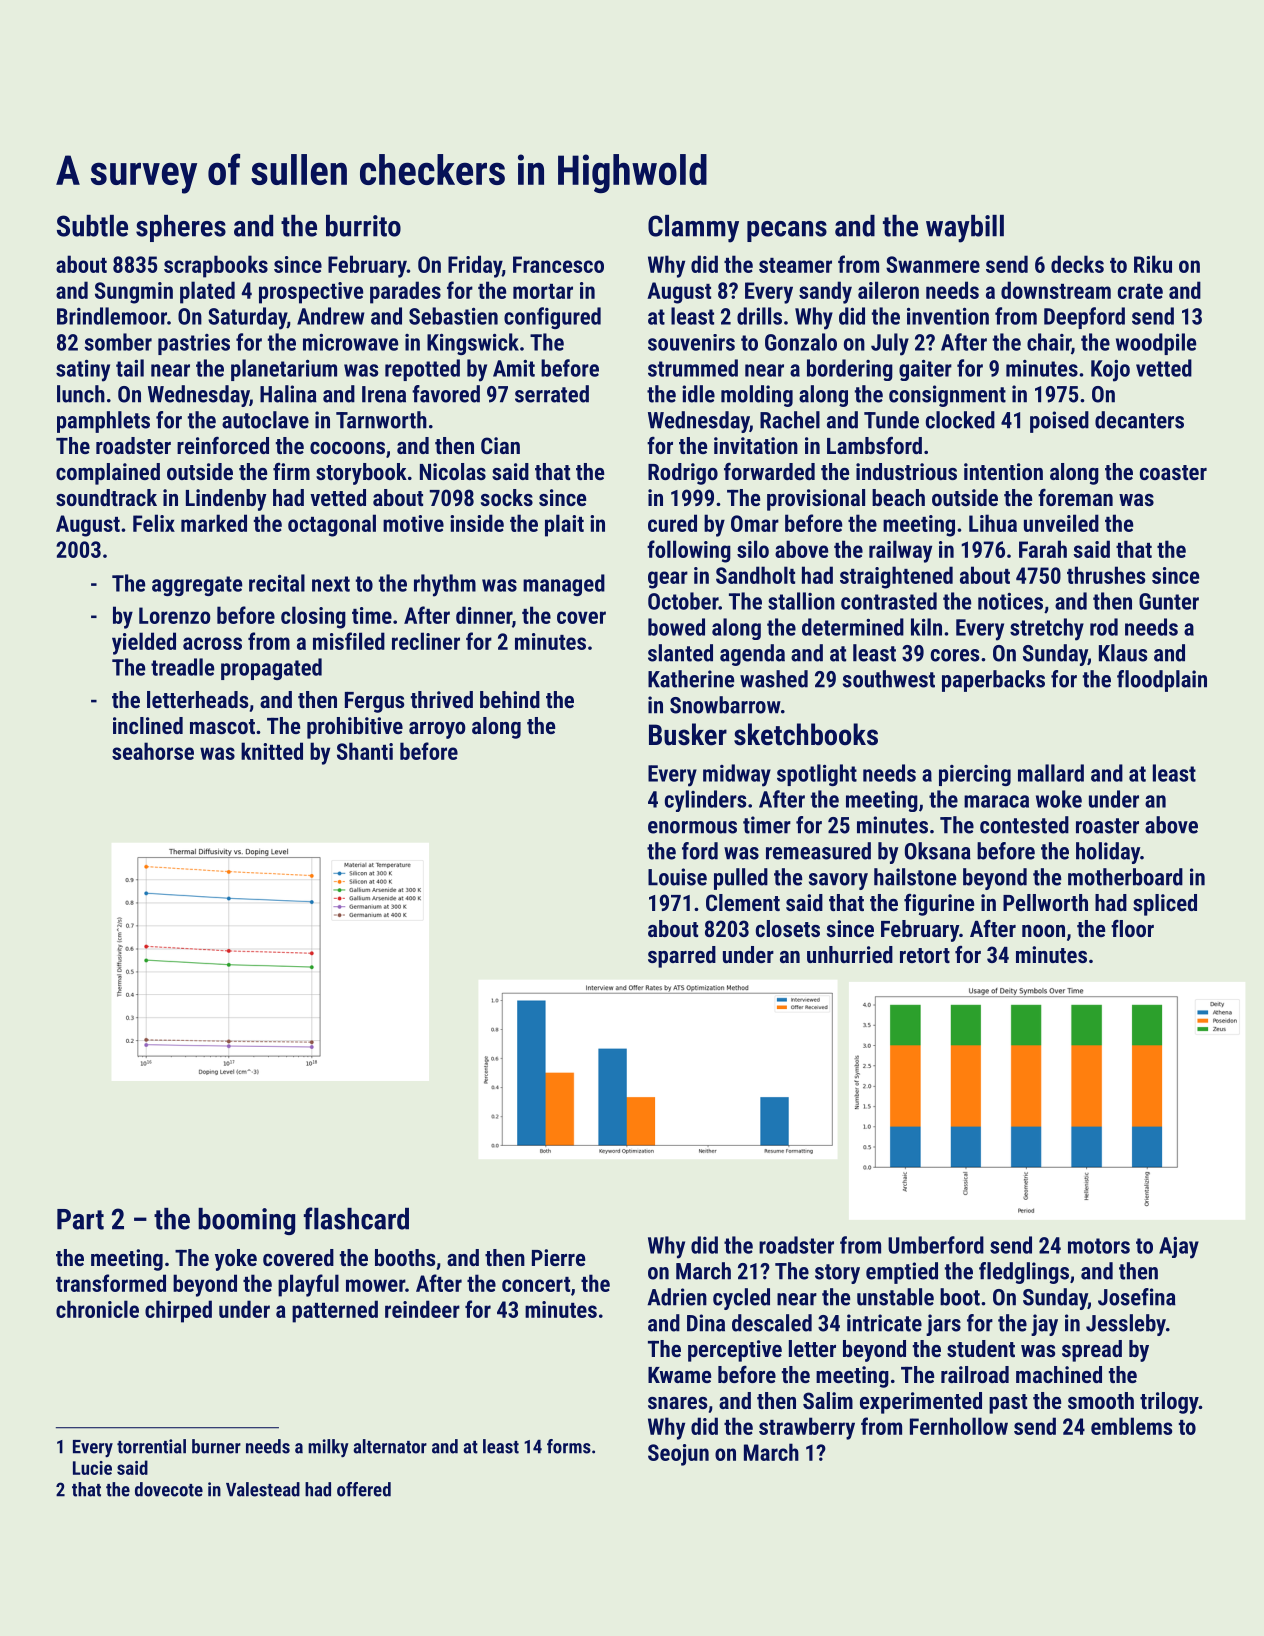 This image has width=1264, height=1636. What do you see at coordinates (328, 1448) in the image?
I see `milky` at bounding box center [328, 1448].
